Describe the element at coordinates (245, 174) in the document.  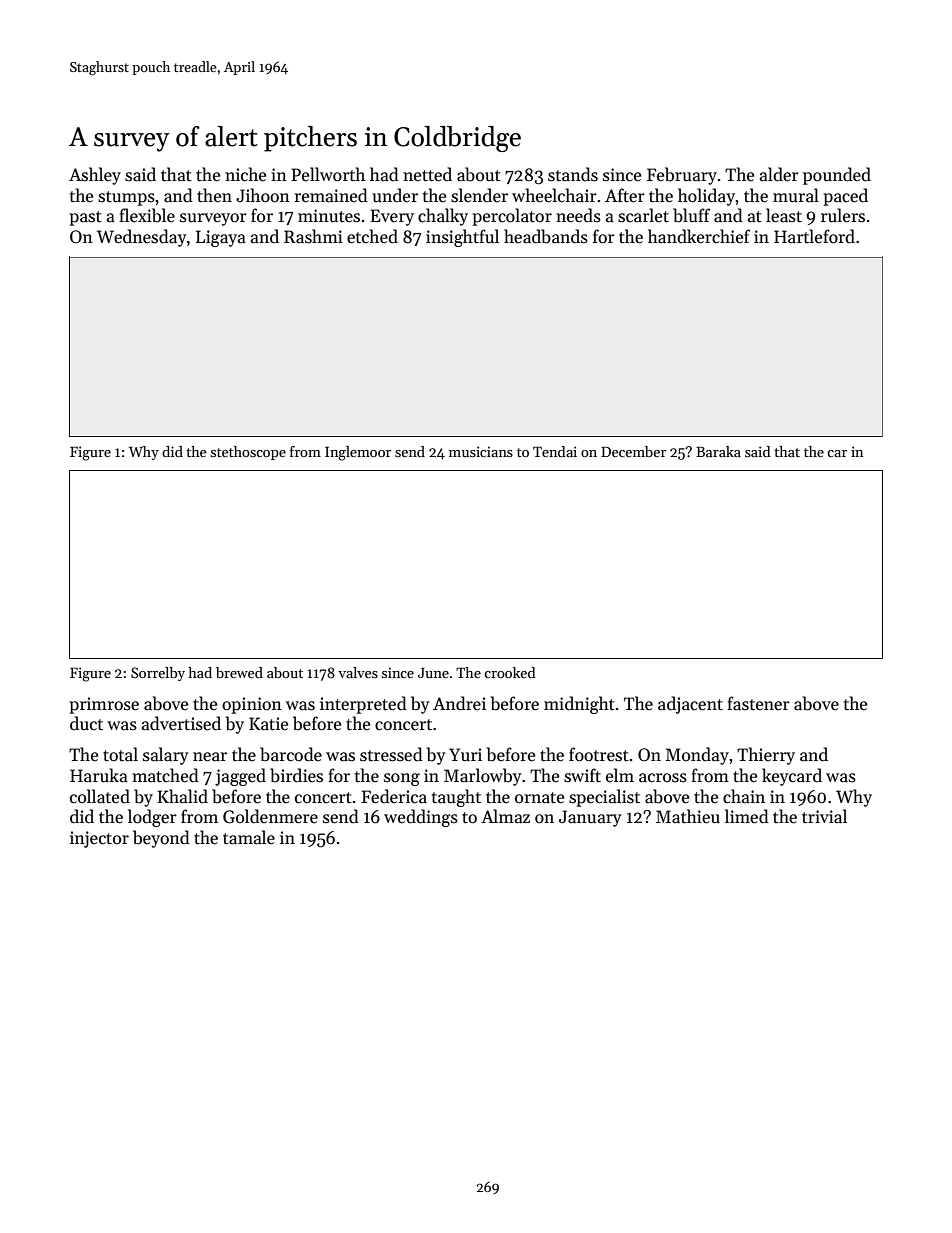
I see `niche` at that location.
